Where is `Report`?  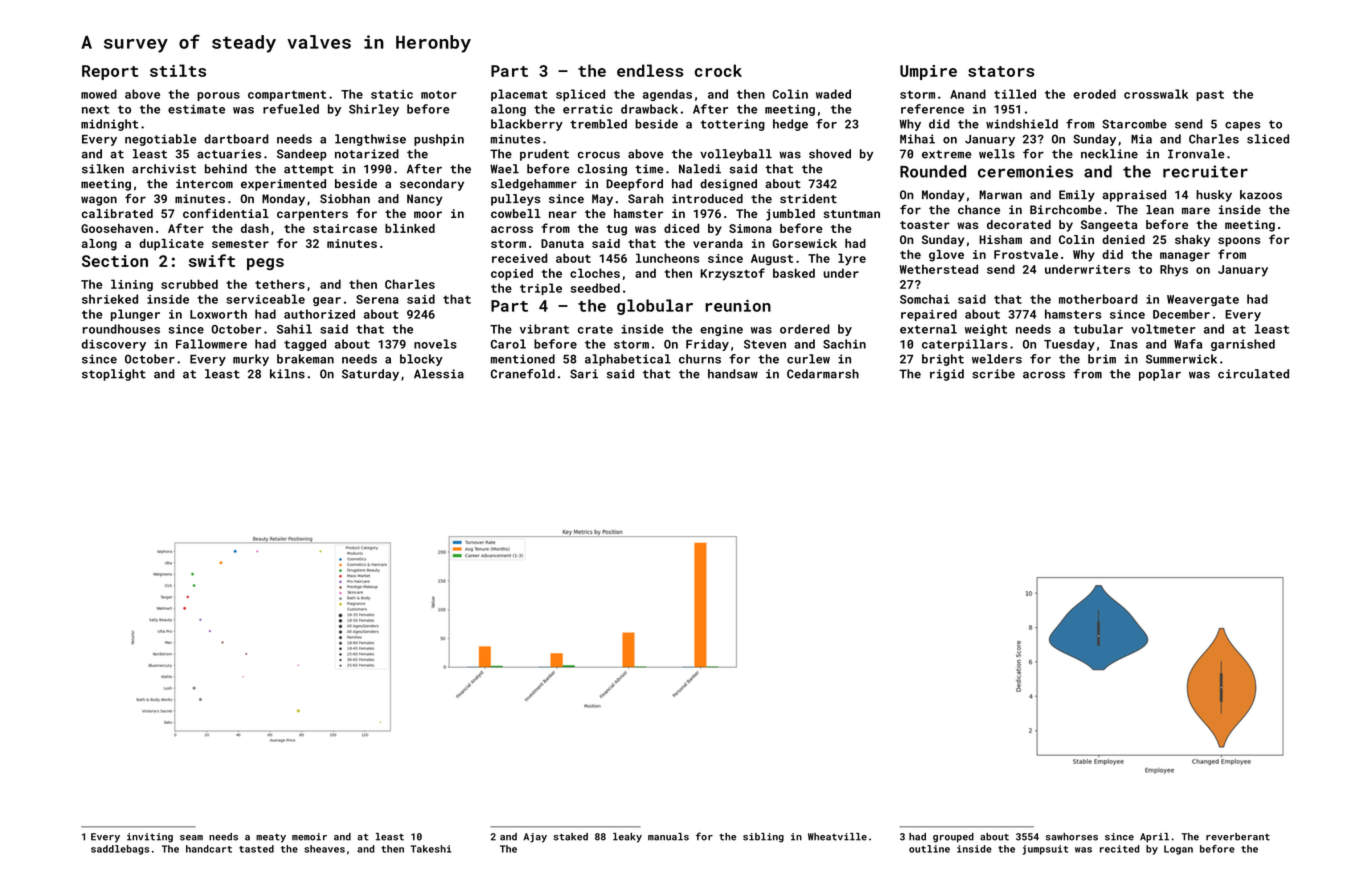 Report is located at coordinates (110, 72).
